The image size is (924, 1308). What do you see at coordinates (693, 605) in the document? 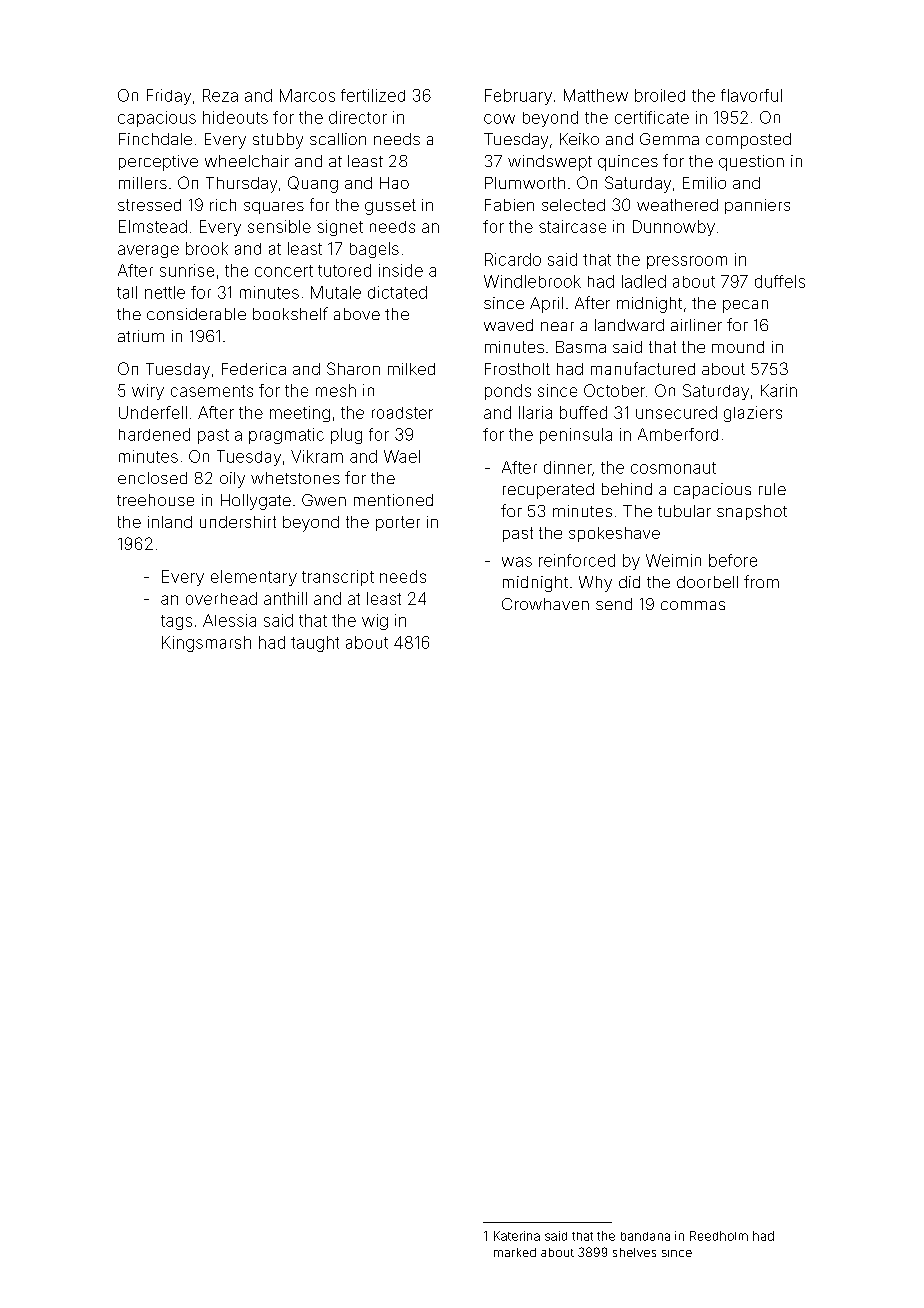
I see `commas` at bounding box center [693, 605].
